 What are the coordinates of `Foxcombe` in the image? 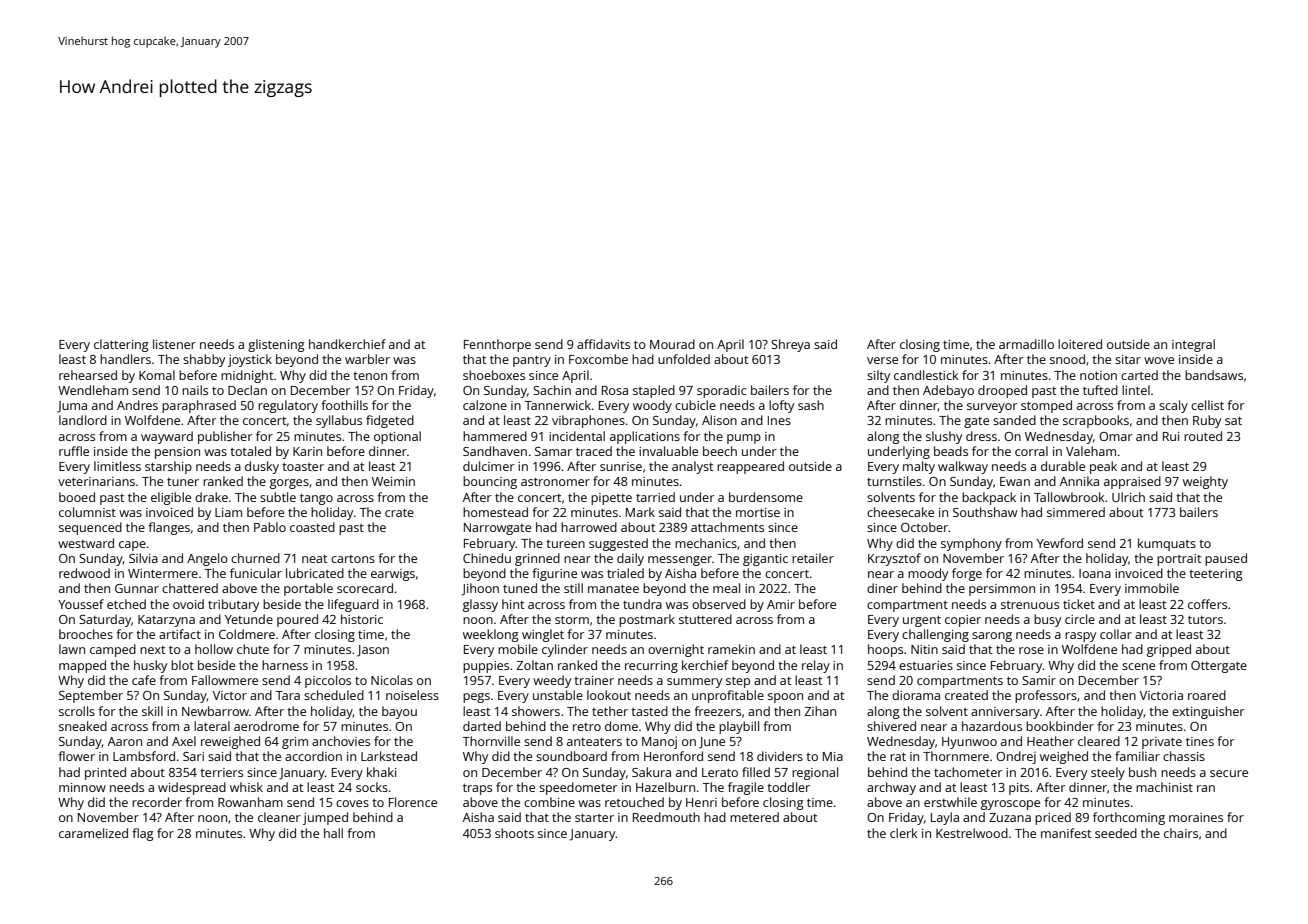 It's located at (598, 359).
